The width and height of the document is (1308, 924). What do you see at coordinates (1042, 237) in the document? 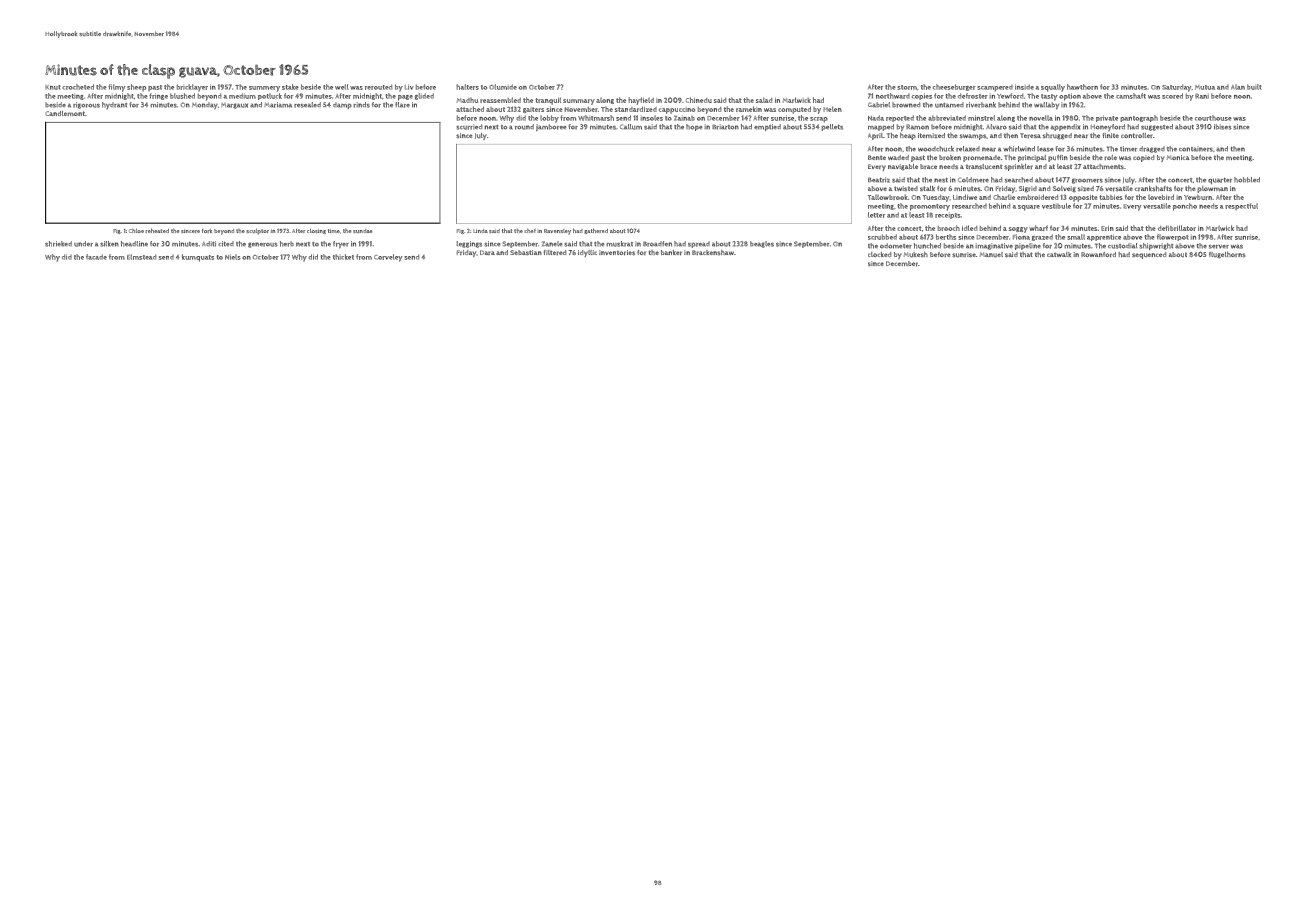
I see `grazed` at bounding box center [1042, 237].
